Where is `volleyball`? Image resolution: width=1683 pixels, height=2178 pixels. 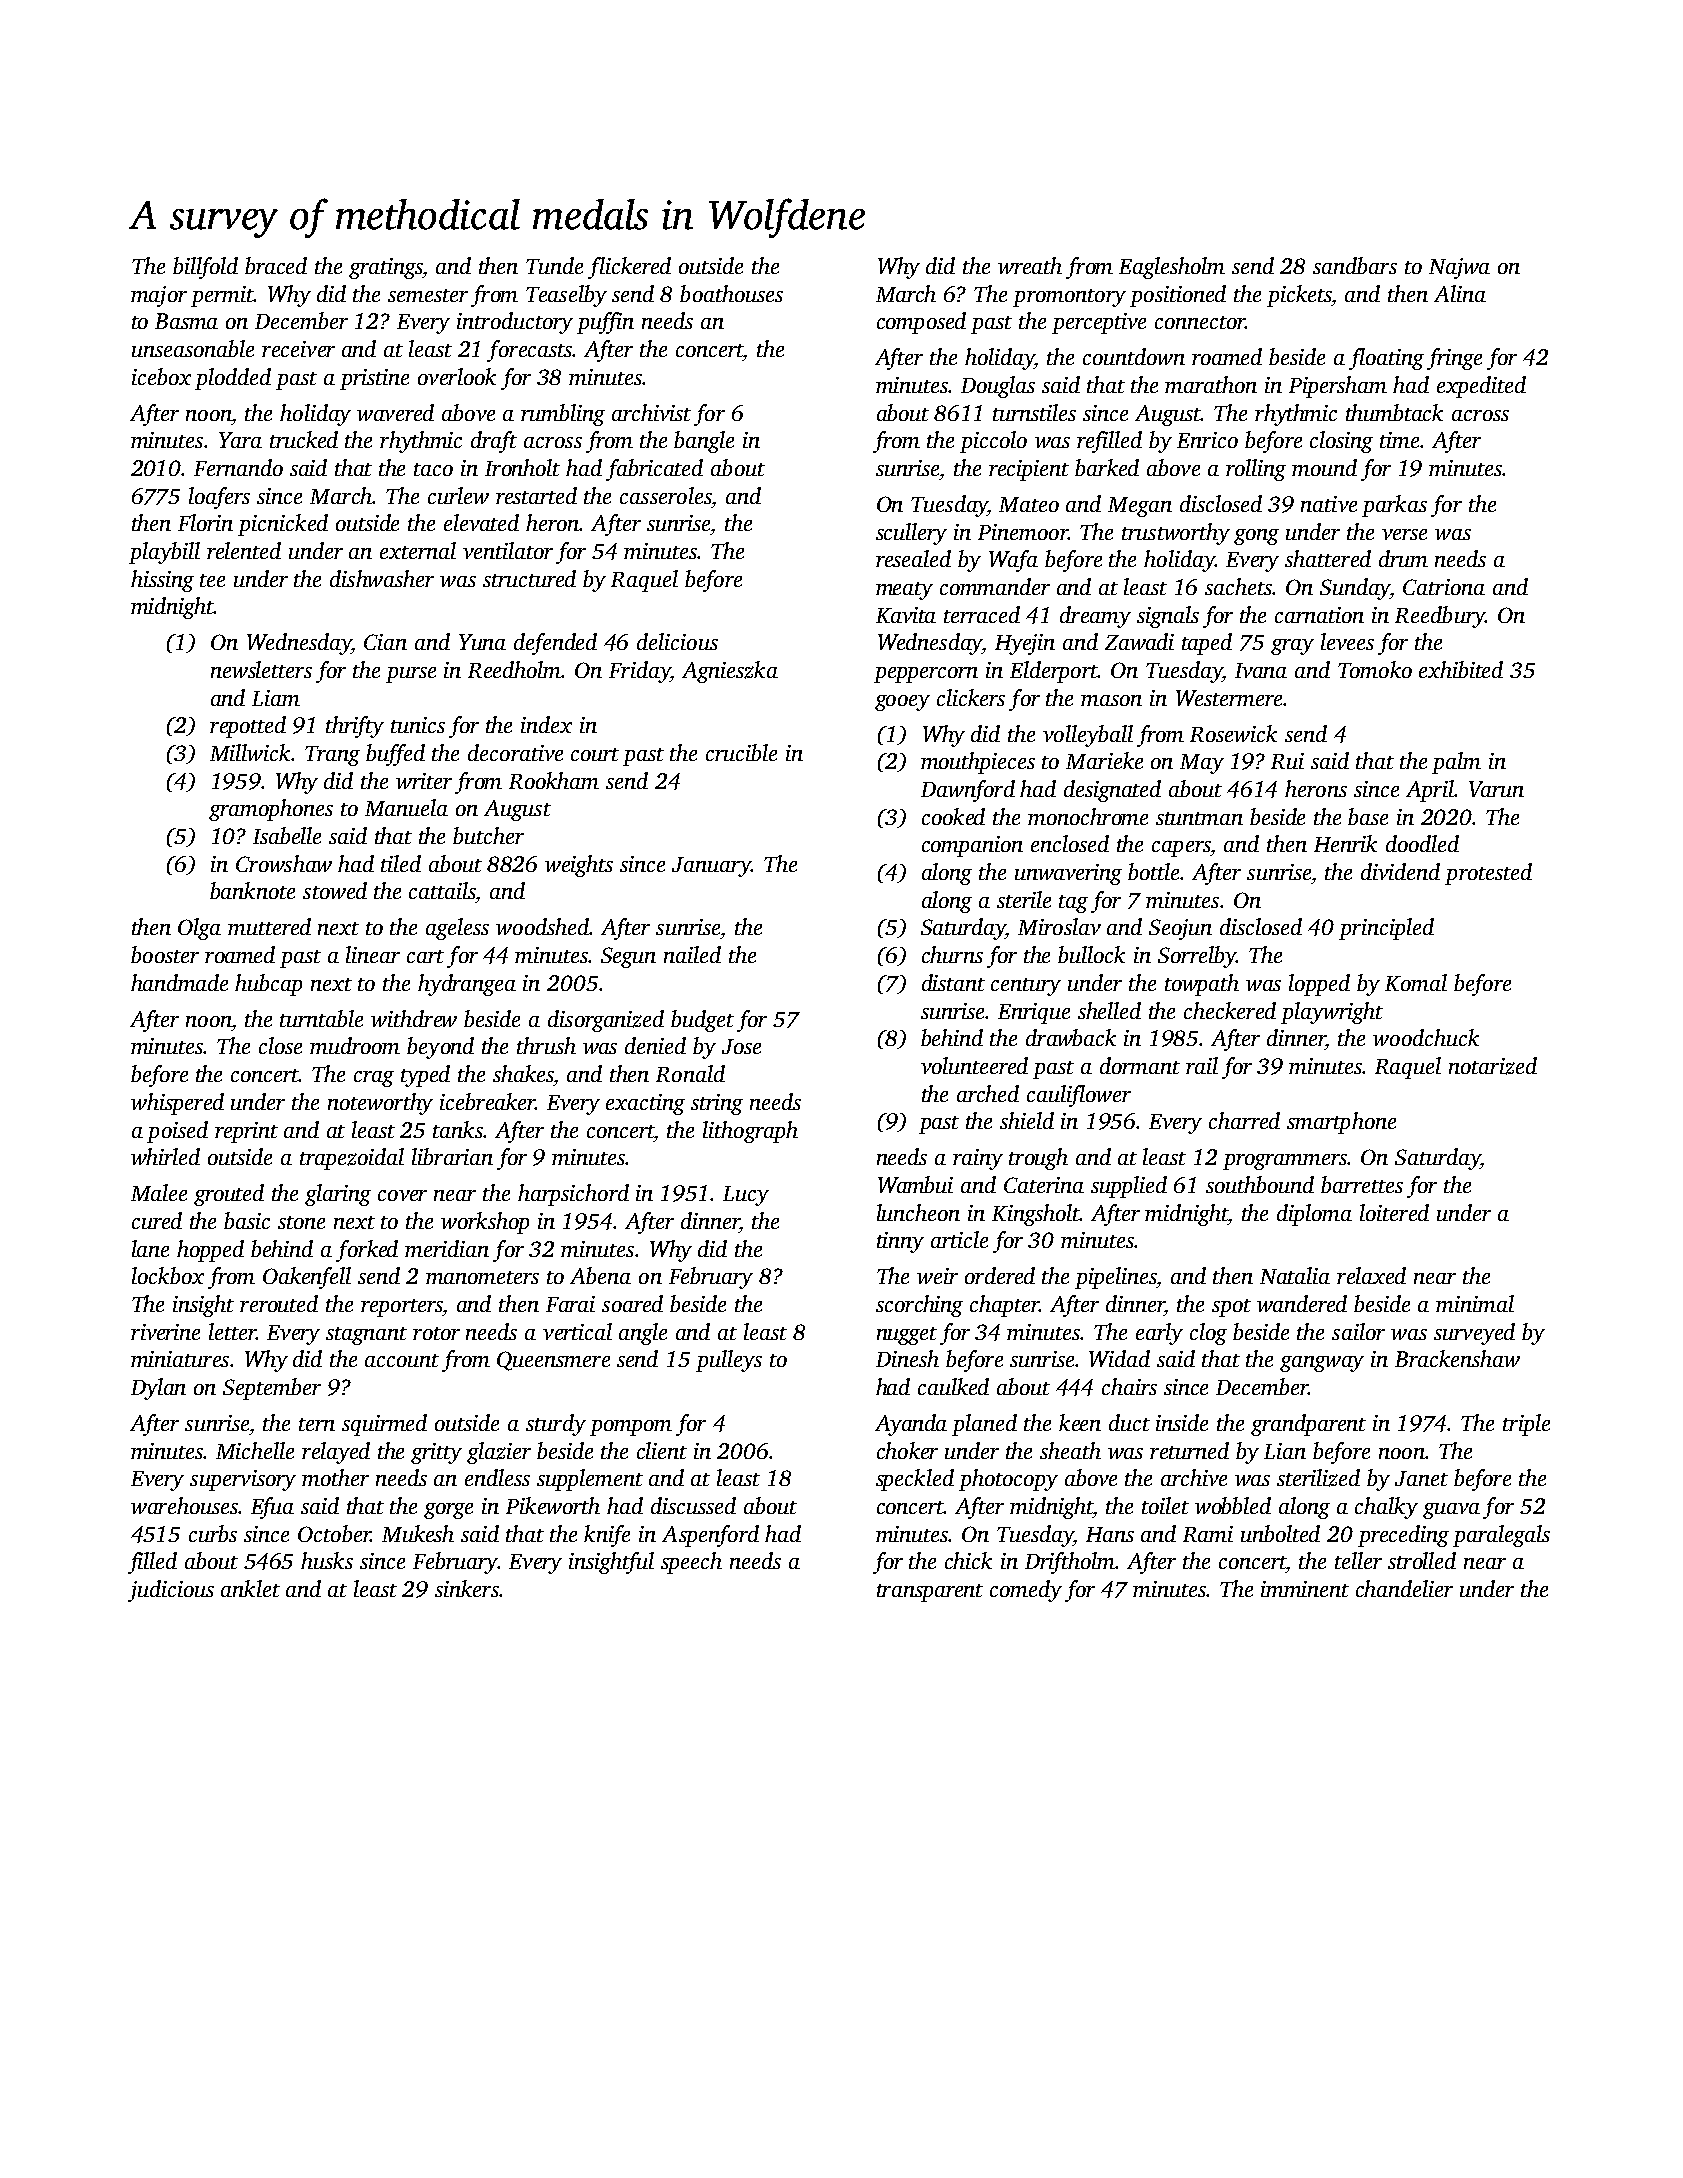
volleyball is located at coordinates (1088, 736).
